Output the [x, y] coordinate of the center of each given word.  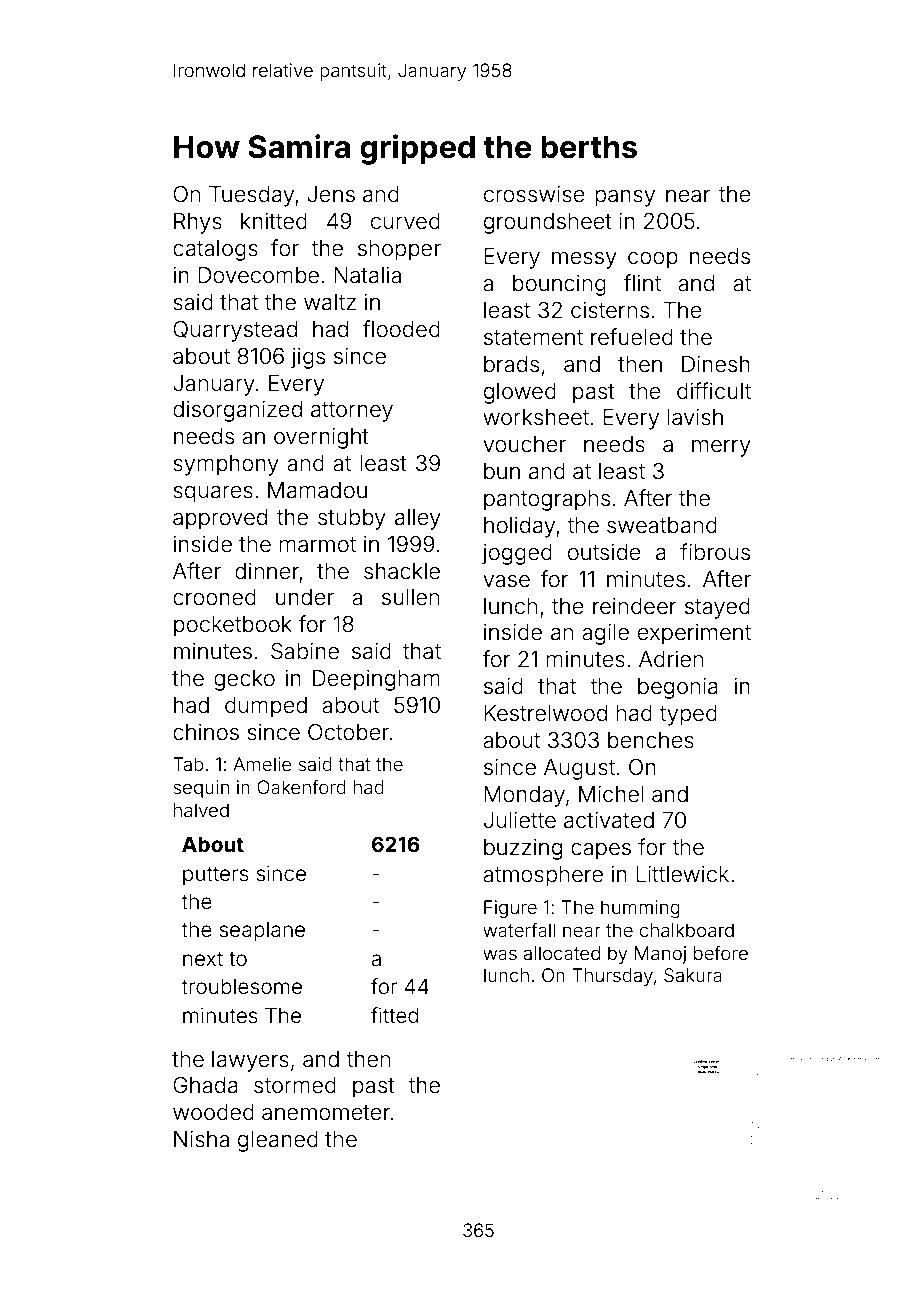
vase [506, 581]
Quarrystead [235, 331]
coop [653, 260]
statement [533, 338]
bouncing [559, 285]
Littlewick [682, 874]
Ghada [205, 1085]
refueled [632, 337]
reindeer [634, 606]
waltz [330, 302]
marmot [317, 545]
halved [201, 810]
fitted [395, 1015]
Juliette [520, 820]
